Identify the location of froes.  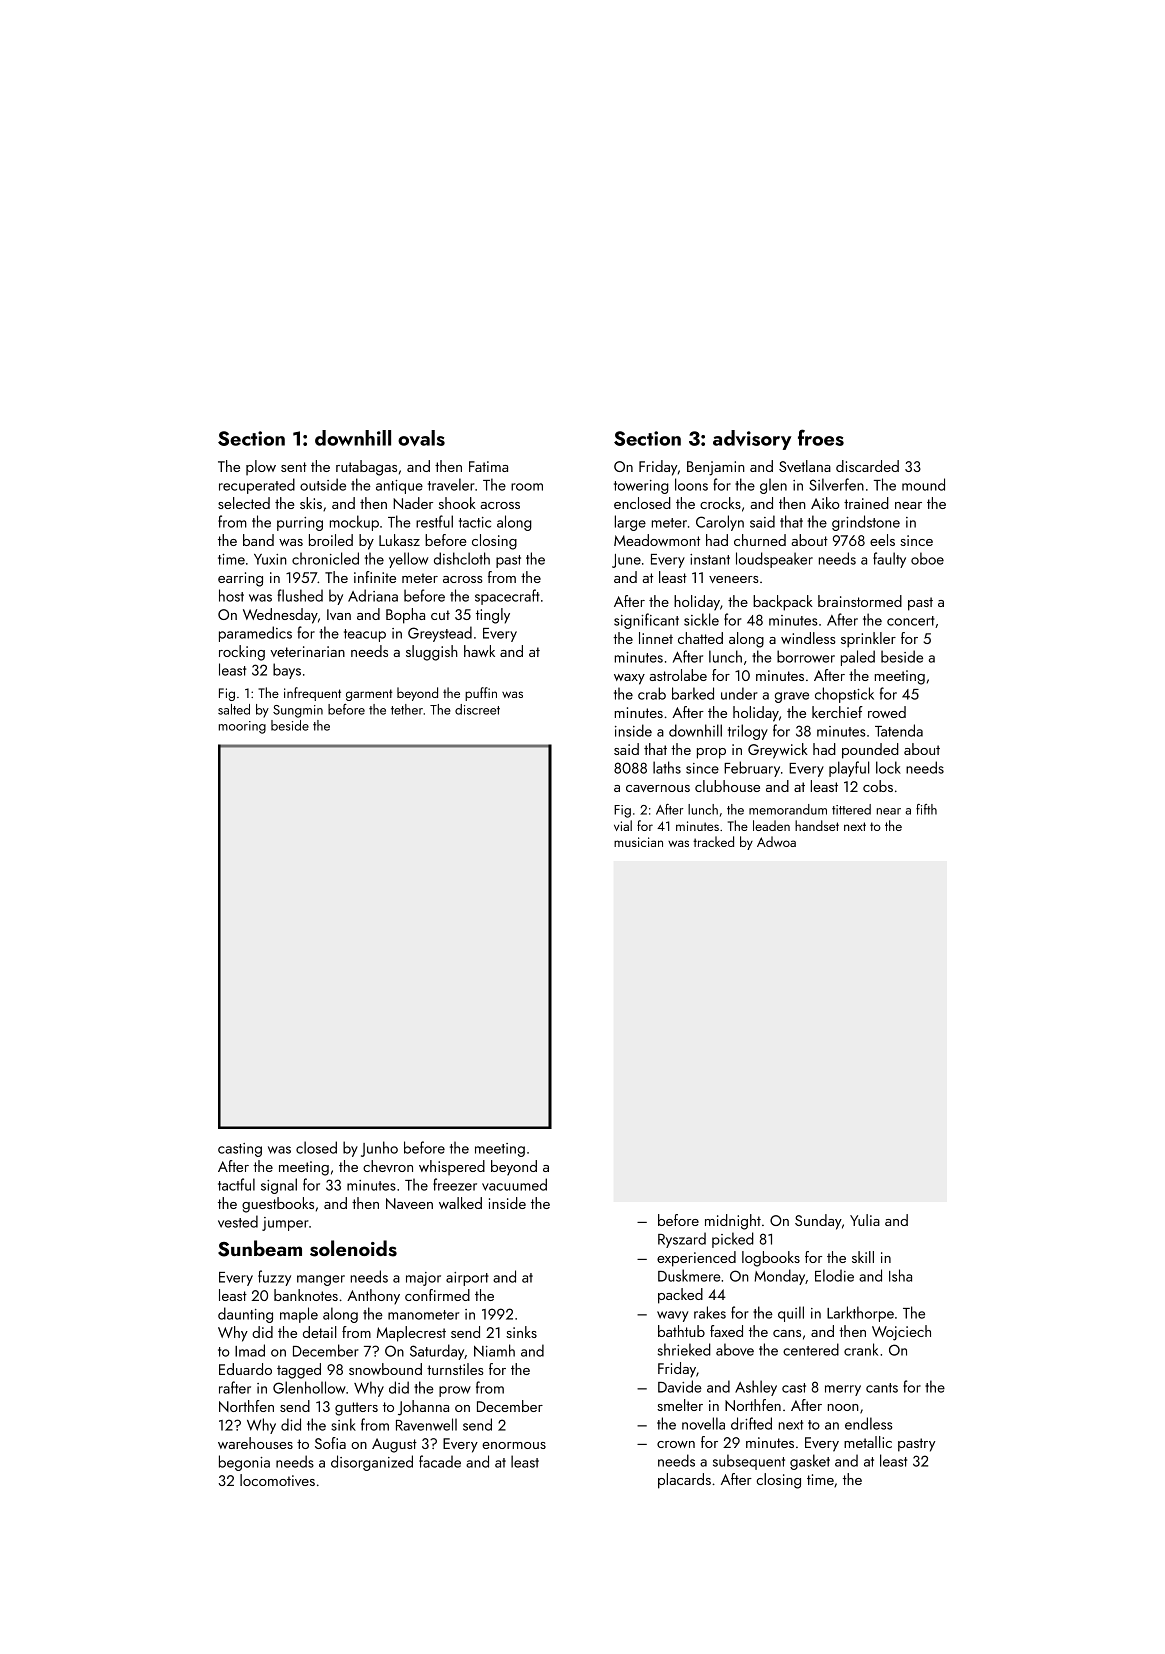
(821, 437).
